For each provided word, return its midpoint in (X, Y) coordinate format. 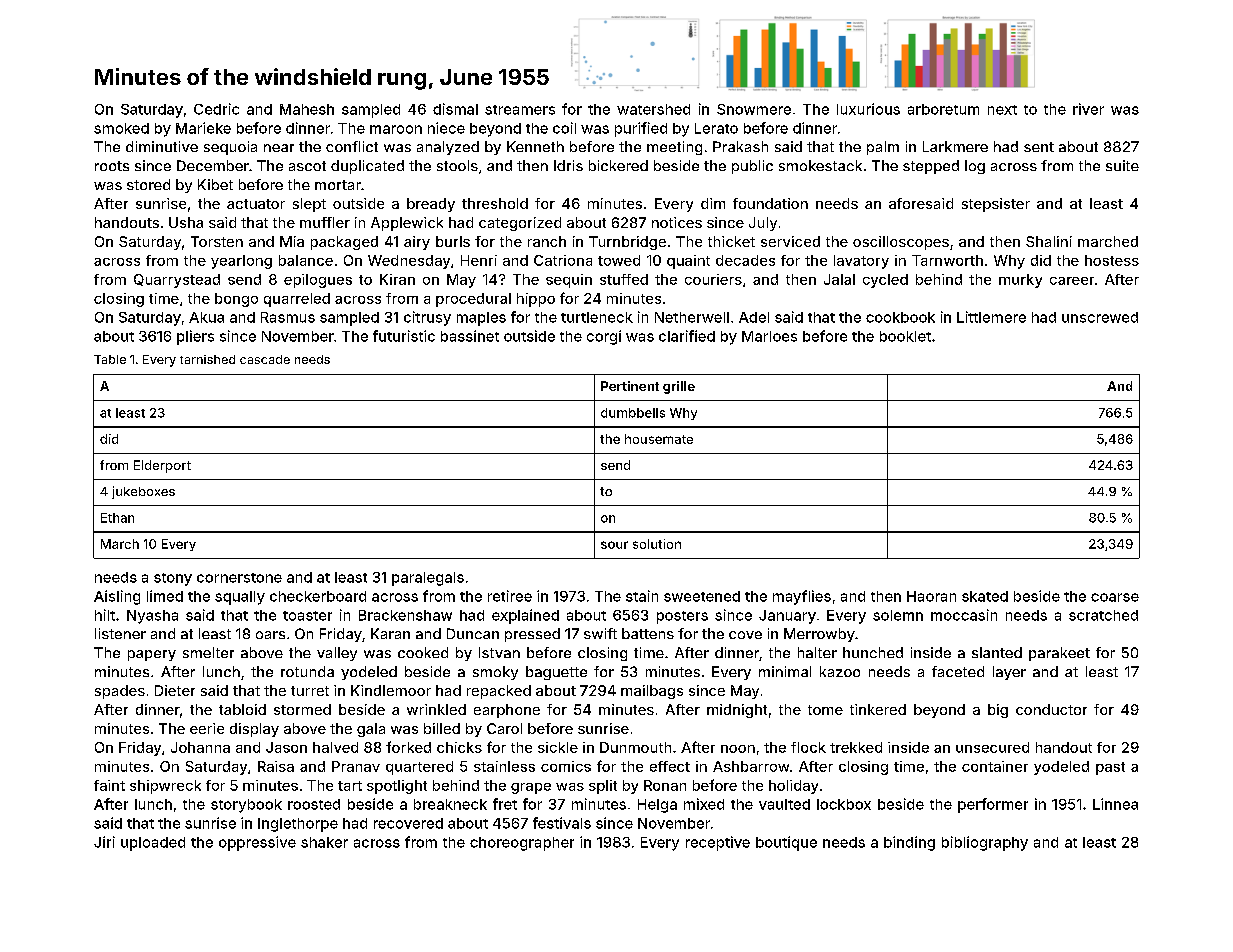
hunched (873, 652)
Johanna (200, 747)
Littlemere (991, 317)
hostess (1112, 260)
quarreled (297, 300)
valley (337, 654)
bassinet (470, 336)
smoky (495, 673)
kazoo (840, 671)
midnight (737, 711)
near (279, 148)
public (752, 167)
